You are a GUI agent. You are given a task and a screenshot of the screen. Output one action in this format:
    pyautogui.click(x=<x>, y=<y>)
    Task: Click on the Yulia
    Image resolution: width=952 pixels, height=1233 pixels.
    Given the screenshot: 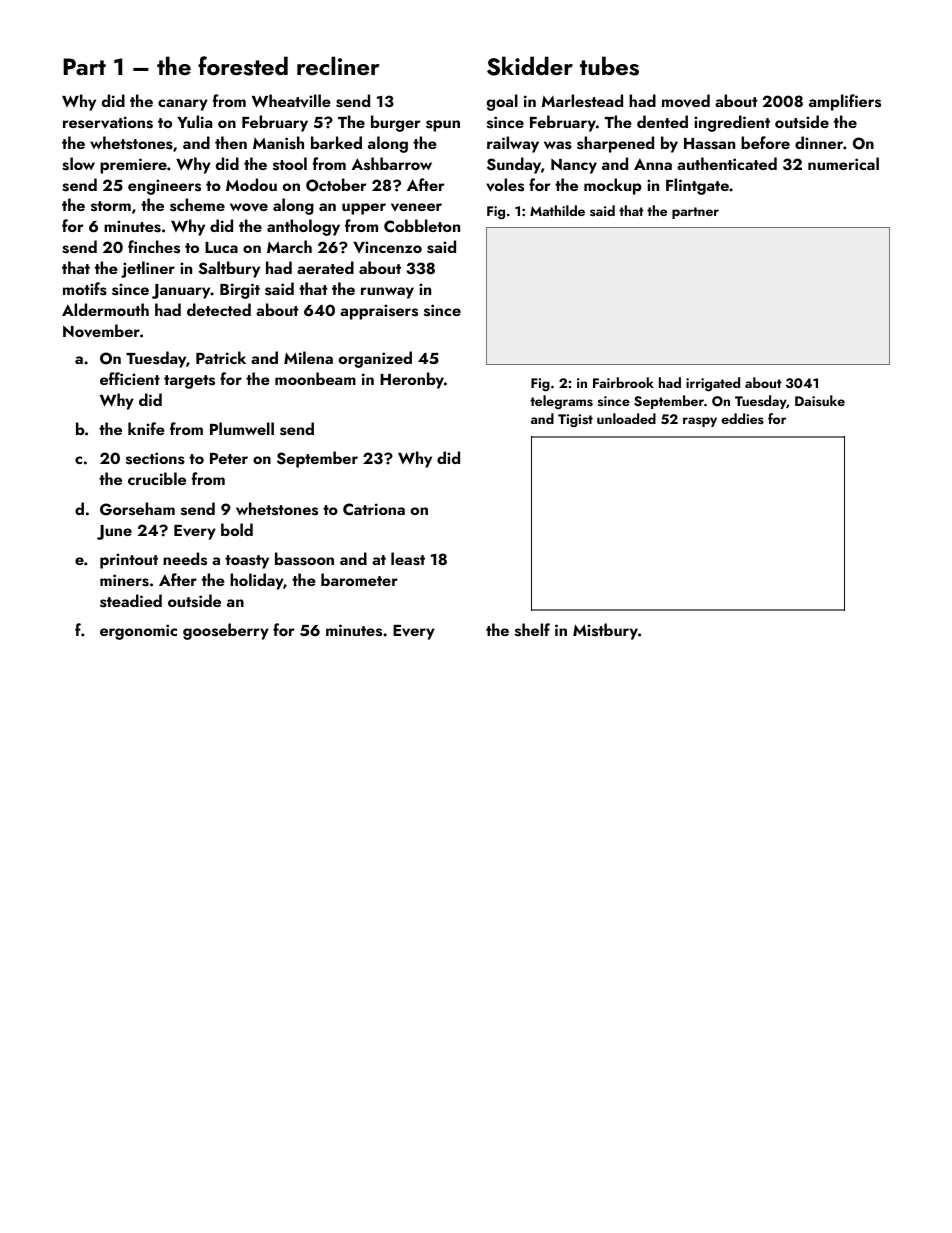 What is the action you would take?
    pyautogui.click(x=194, y=121)
